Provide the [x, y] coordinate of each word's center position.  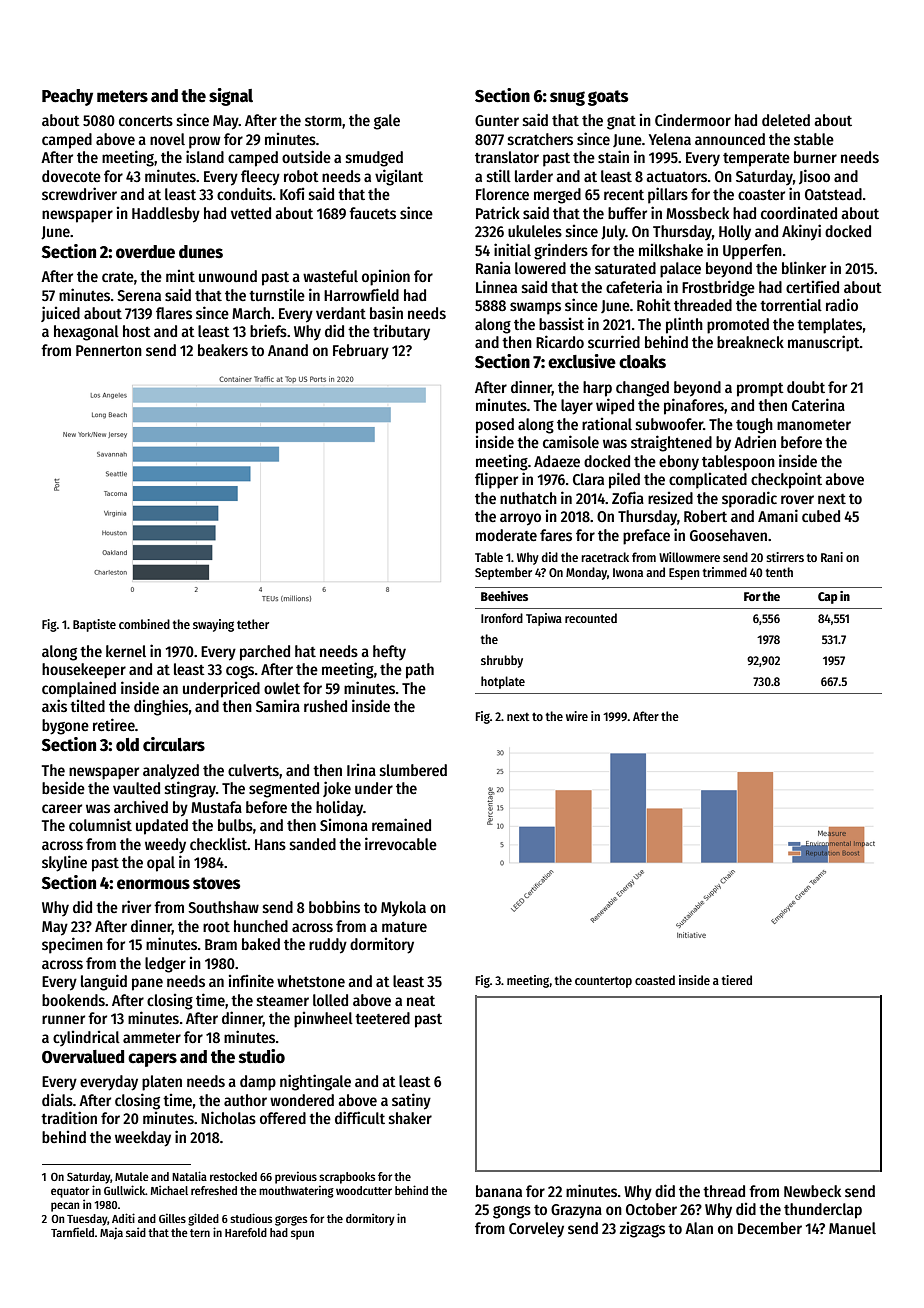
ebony [679, 462]
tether [253, 624]
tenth [779, 572]
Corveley [536, 1230]
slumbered [413, 770]
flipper [496, 480]
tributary [401, 333]
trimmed [725, 572]
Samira [278, 706]
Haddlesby [166, 215]
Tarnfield [72, 1232]
